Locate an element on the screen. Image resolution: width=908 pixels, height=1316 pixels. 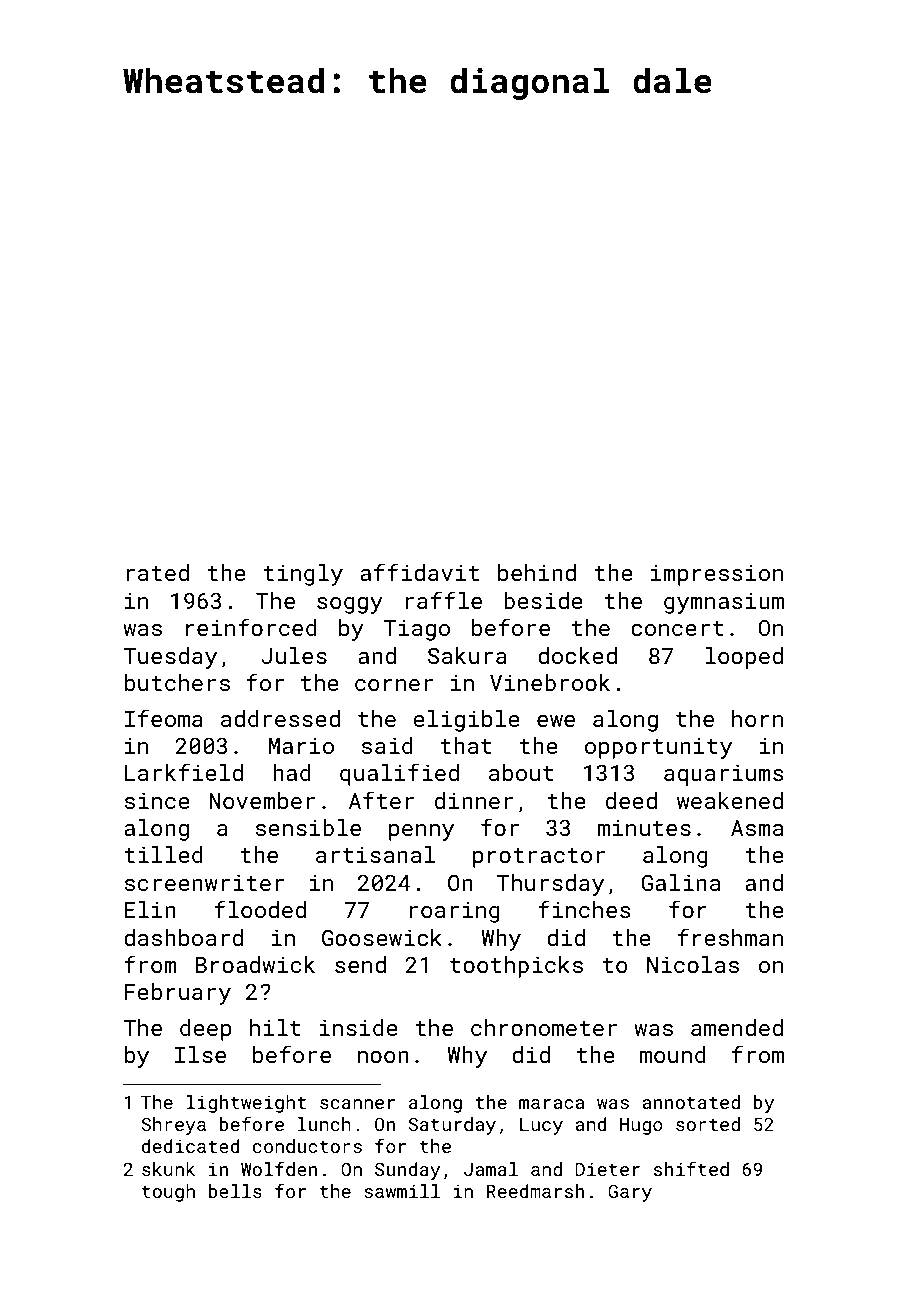
bells is located at coordinates (235, 1191).
